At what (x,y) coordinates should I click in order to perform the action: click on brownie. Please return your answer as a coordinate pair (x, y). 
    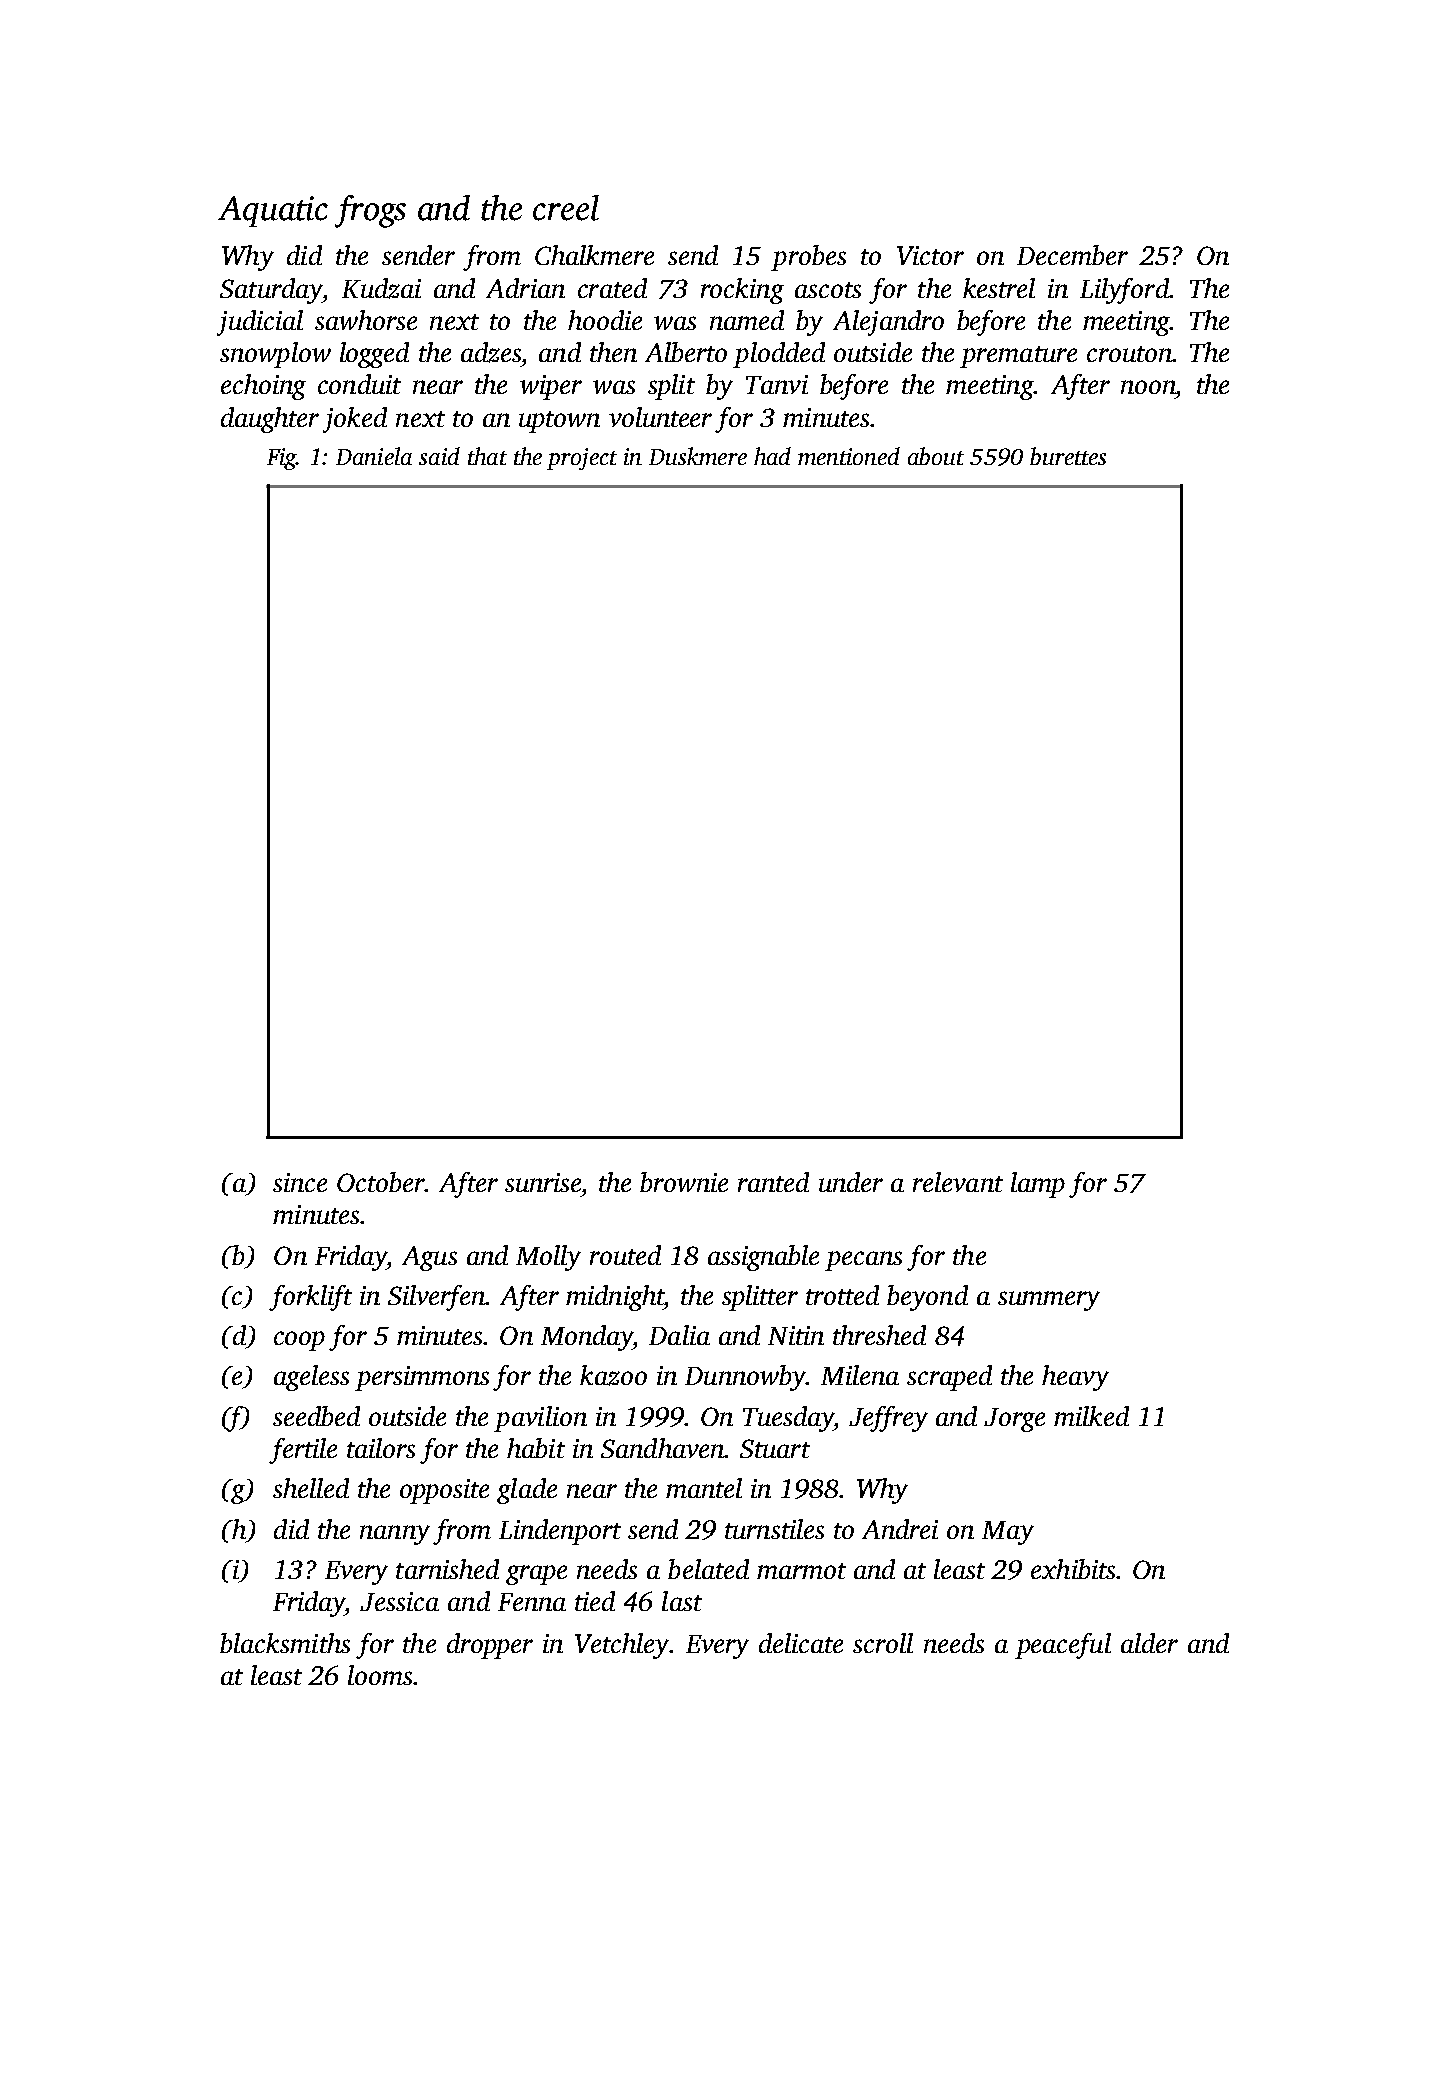
    Looking at the image, I should click on (684, 1182).
